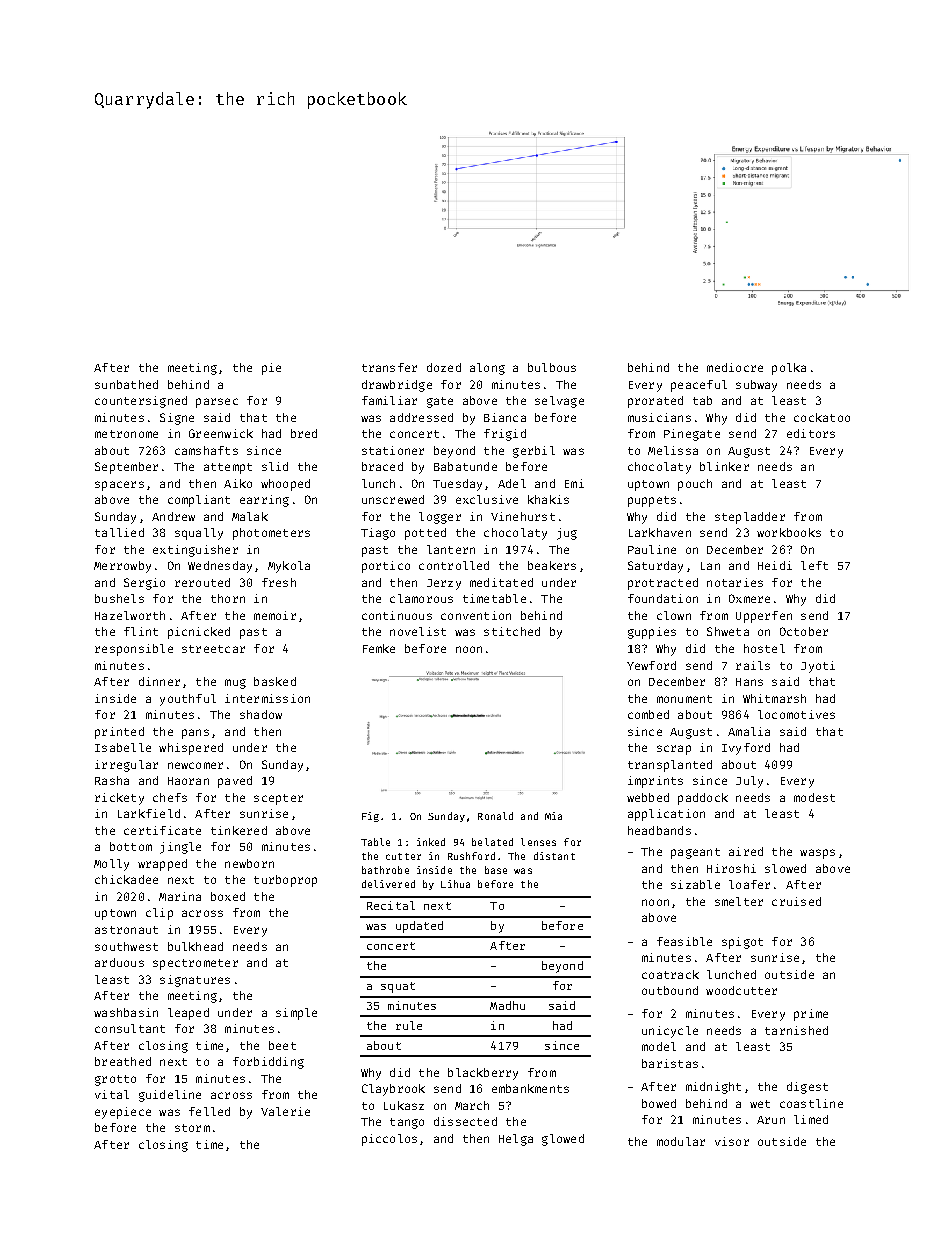  What do you see at coordinates (282, 1045) in the image?
I see `beet` at bounding box center [282, 1045].
